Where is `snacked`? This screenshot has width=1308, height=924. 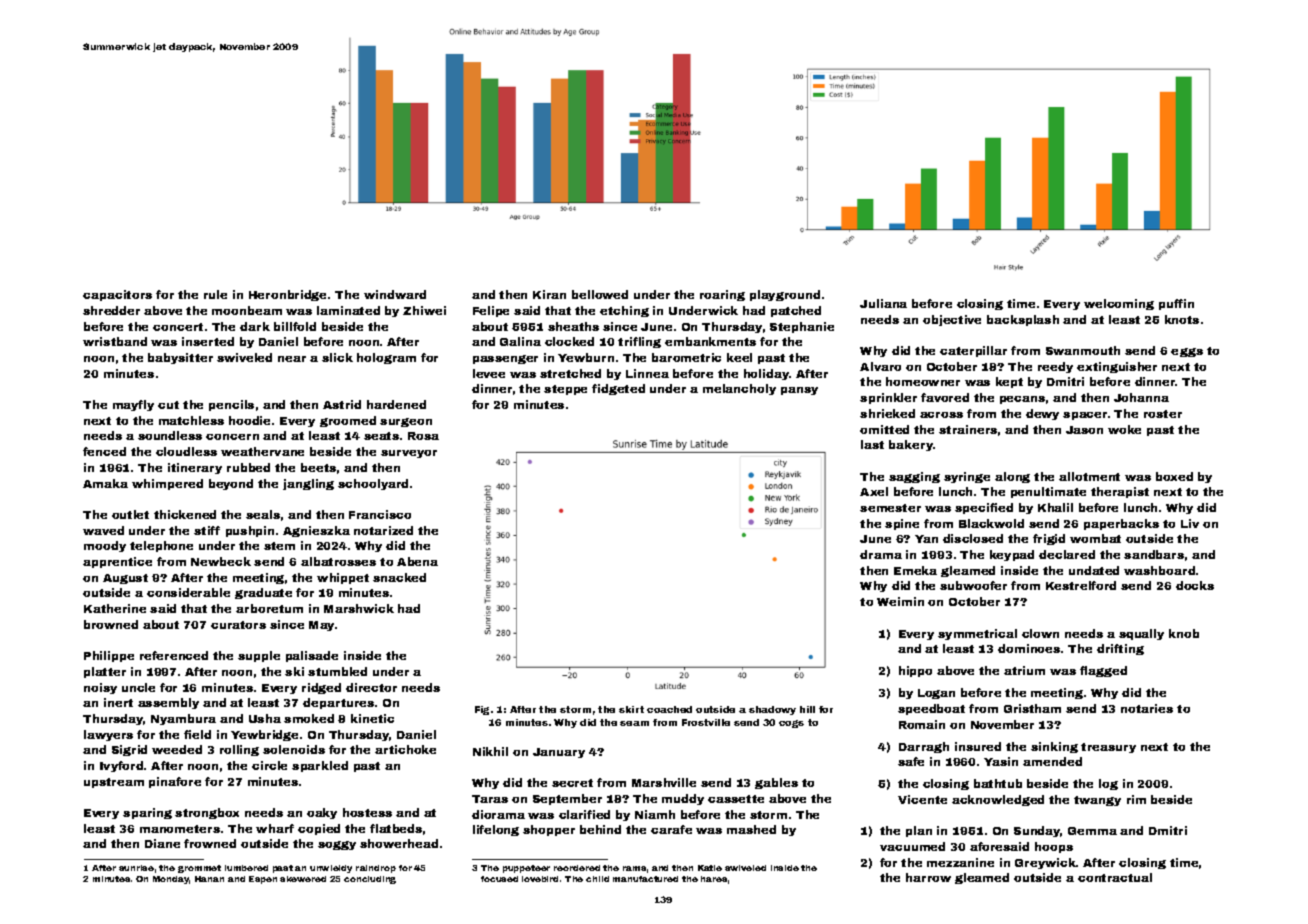 snacked is located at coordinates (399, 577).
